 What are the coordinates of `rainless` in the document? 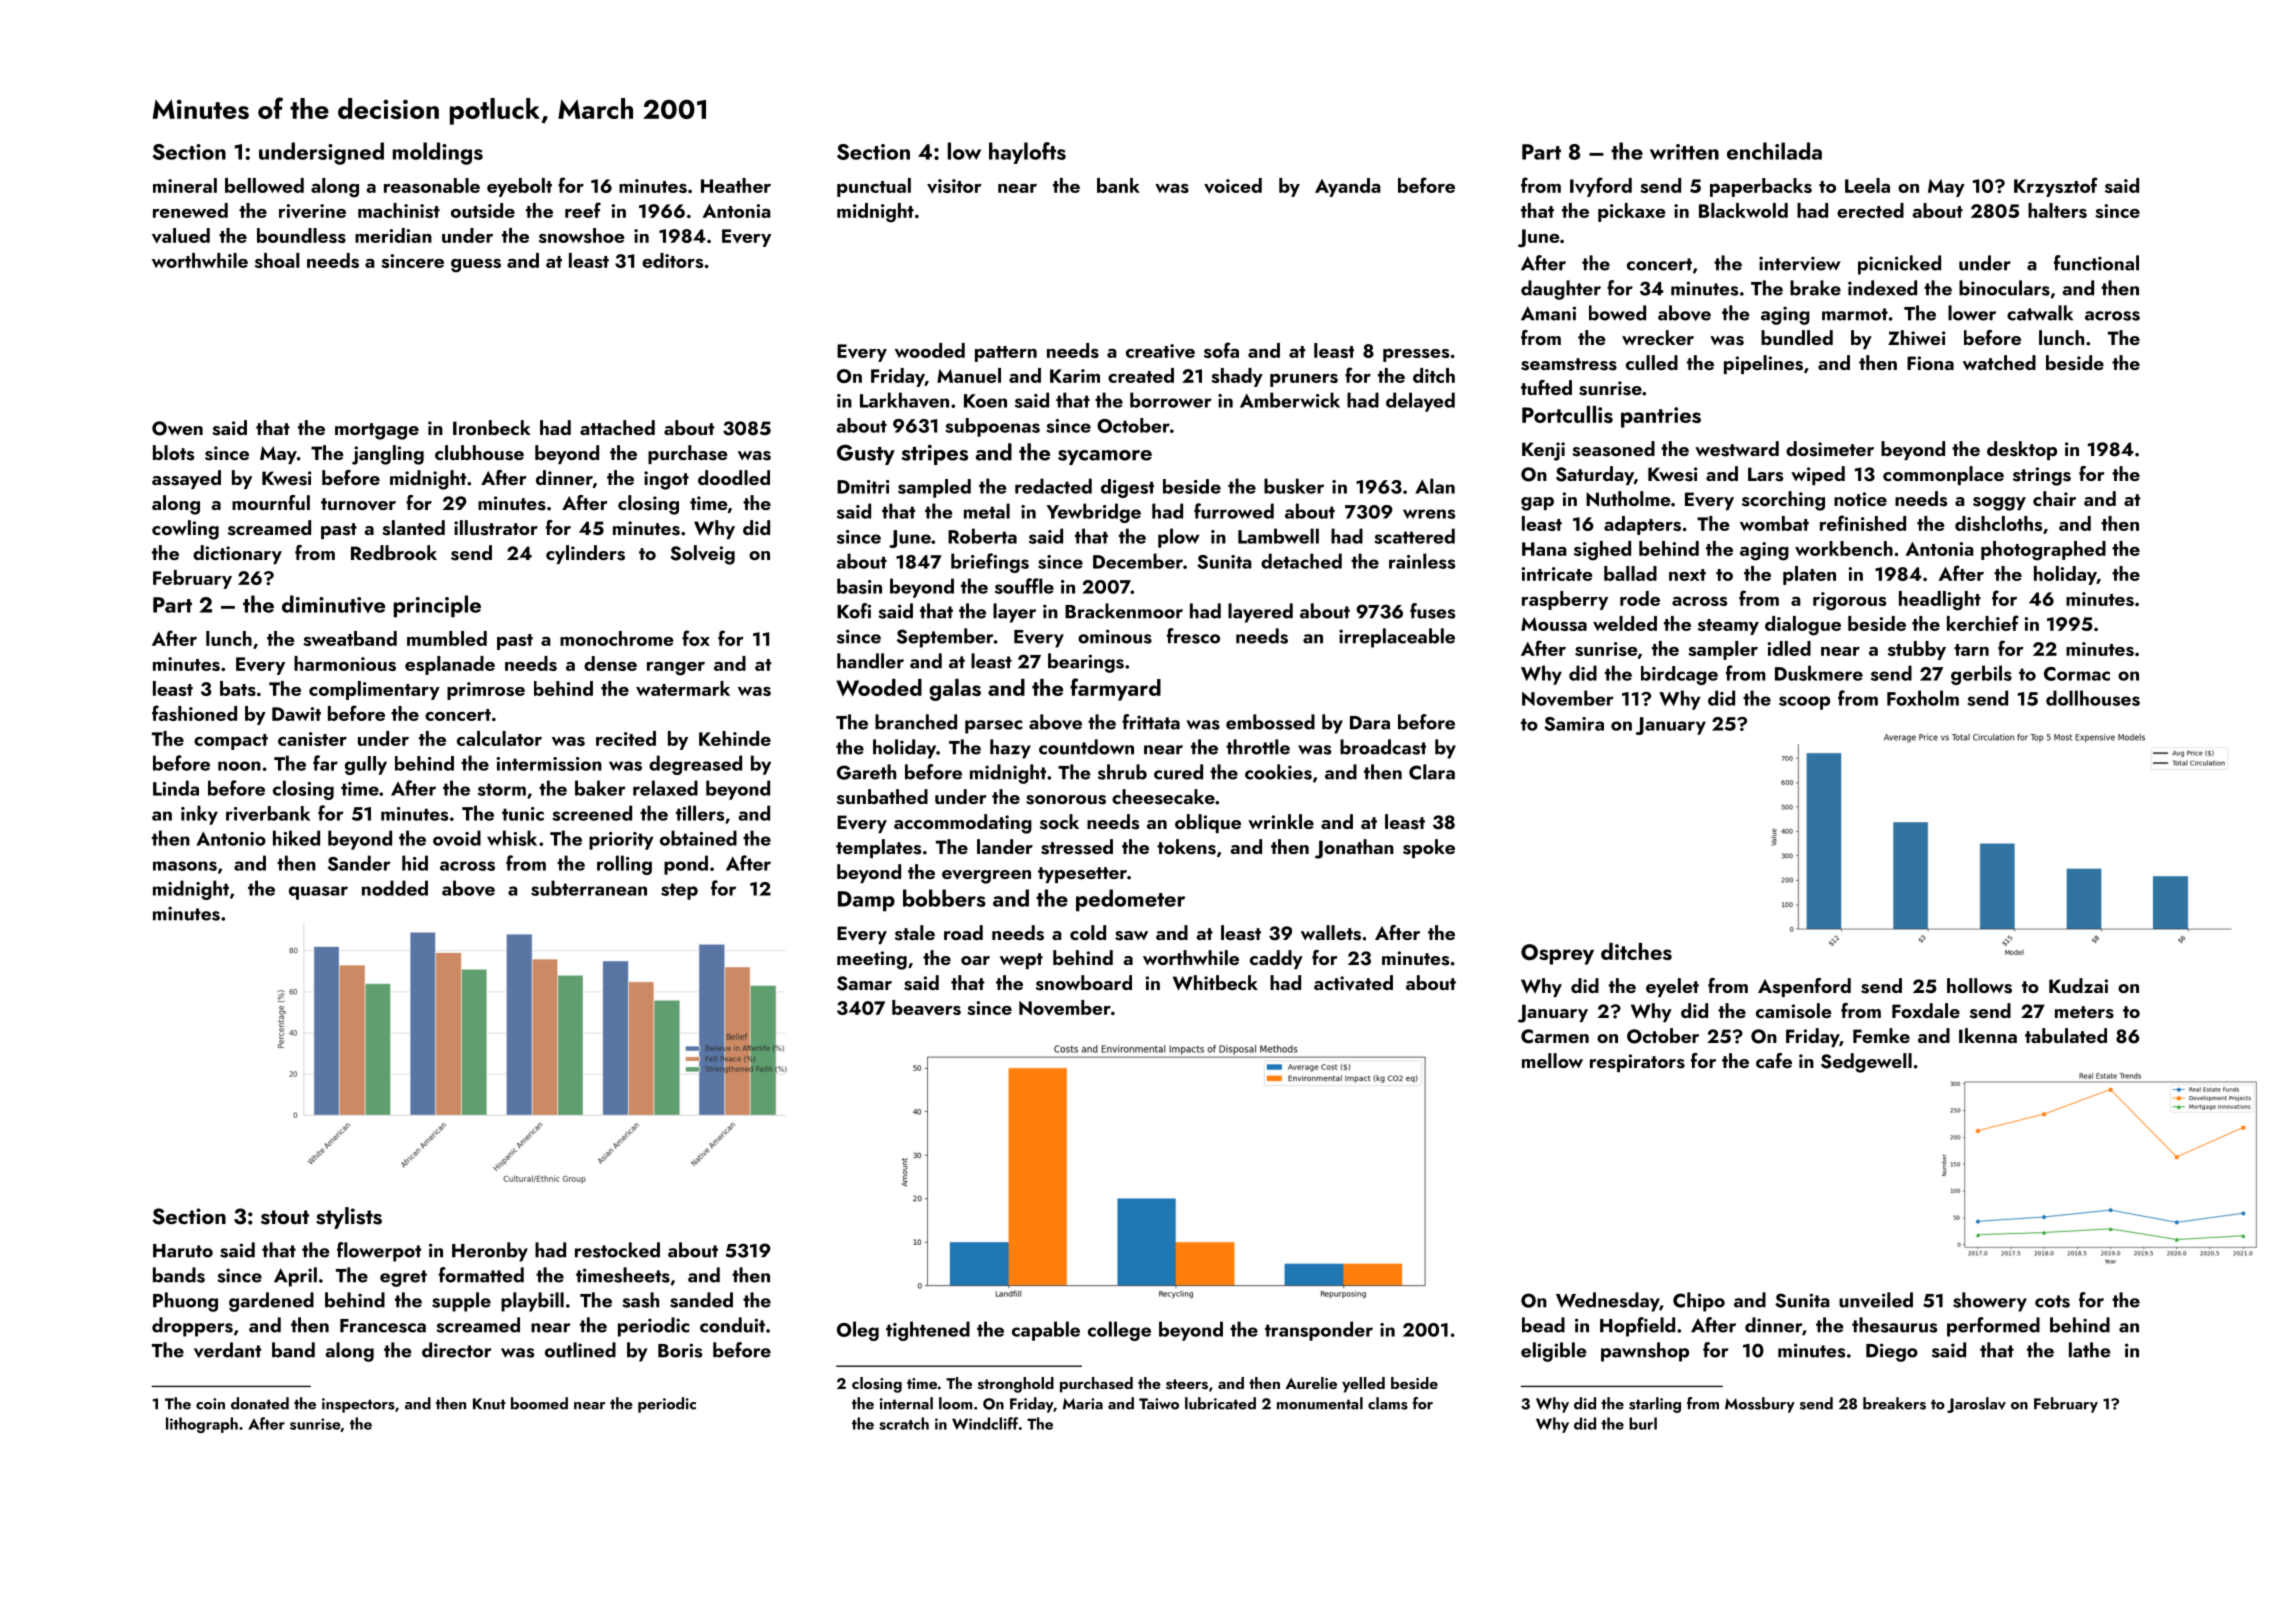 It's located at (1422, 561).
